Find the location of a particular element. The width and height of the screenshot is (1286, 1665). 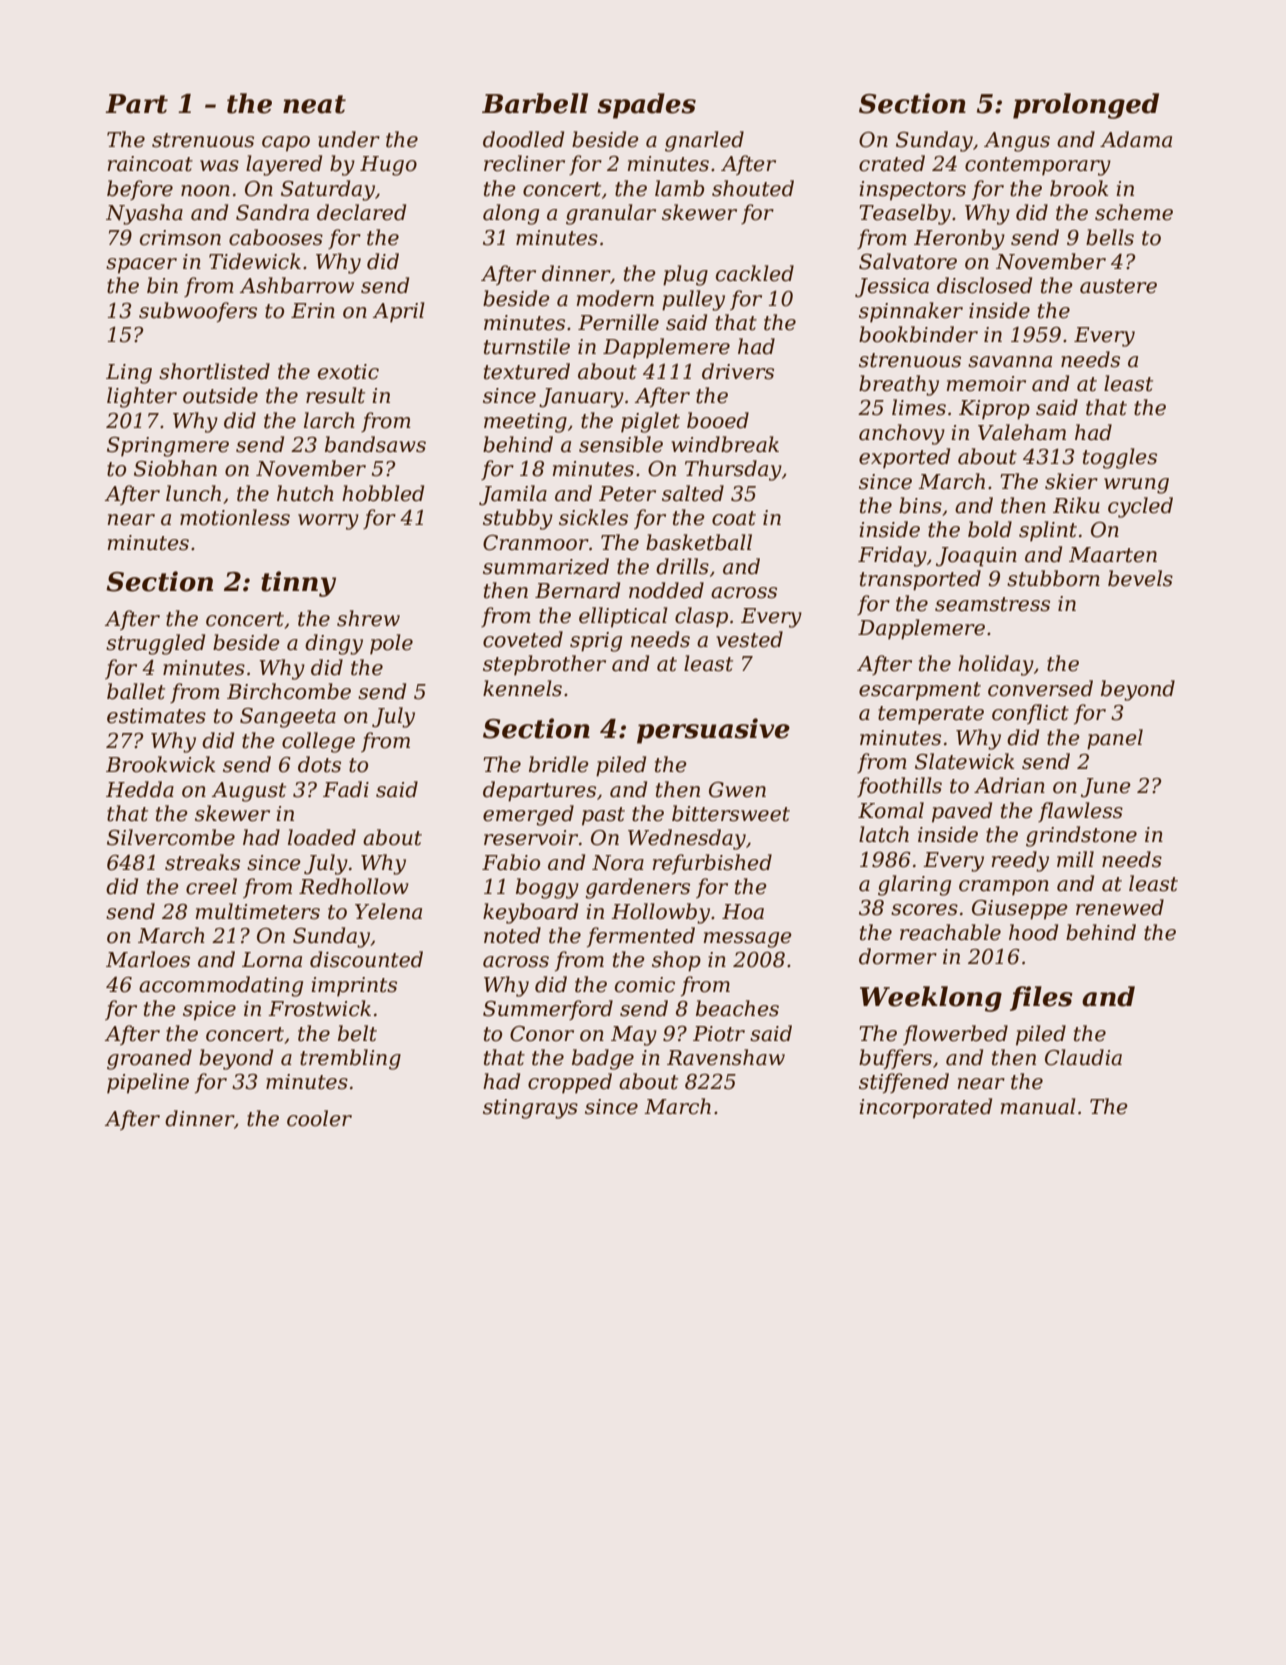

Marloes is located at coordinates (148, 959).
